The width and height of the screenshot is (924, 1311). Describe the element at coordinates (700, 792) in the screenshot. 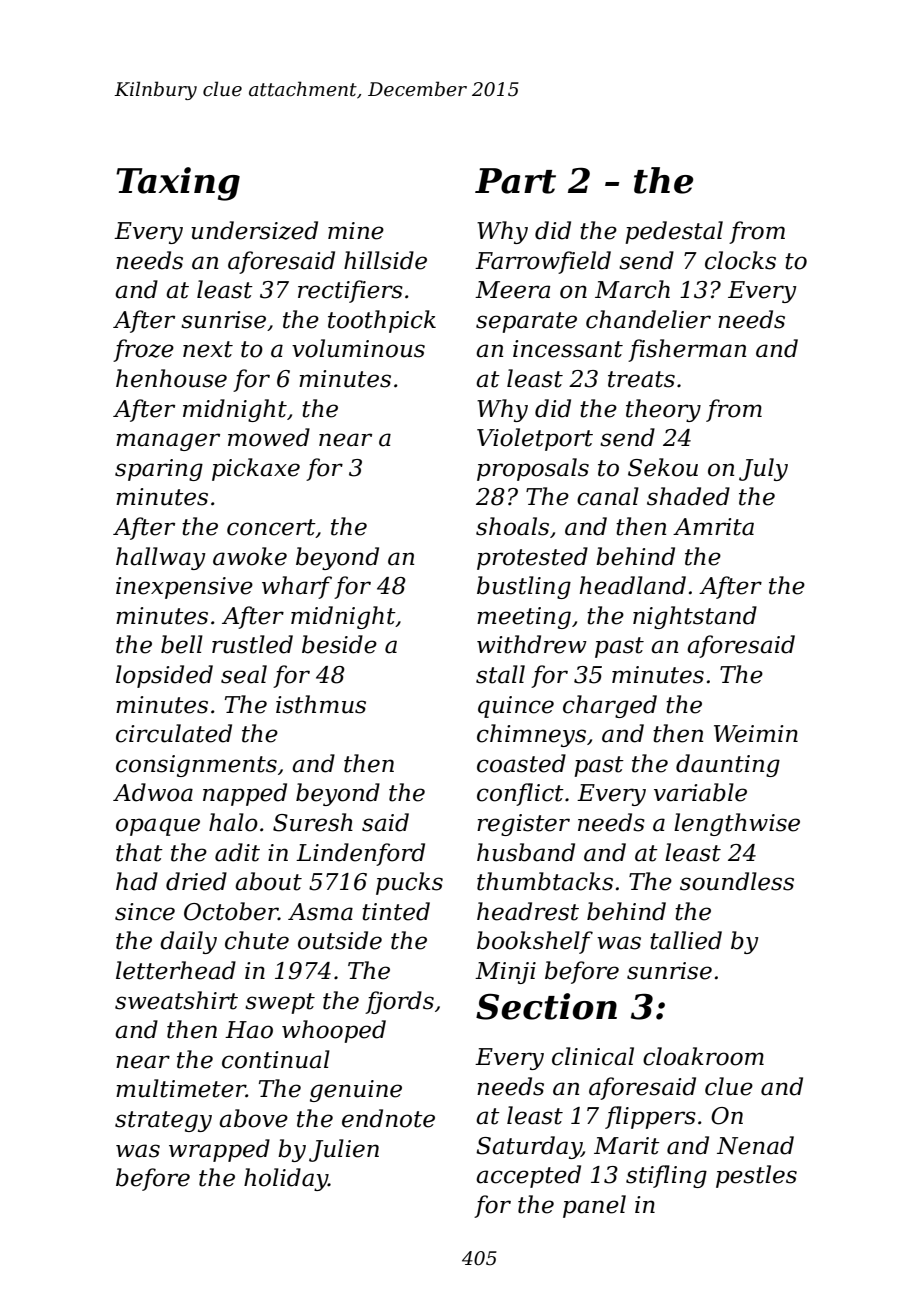

I see `variable` at that location.
